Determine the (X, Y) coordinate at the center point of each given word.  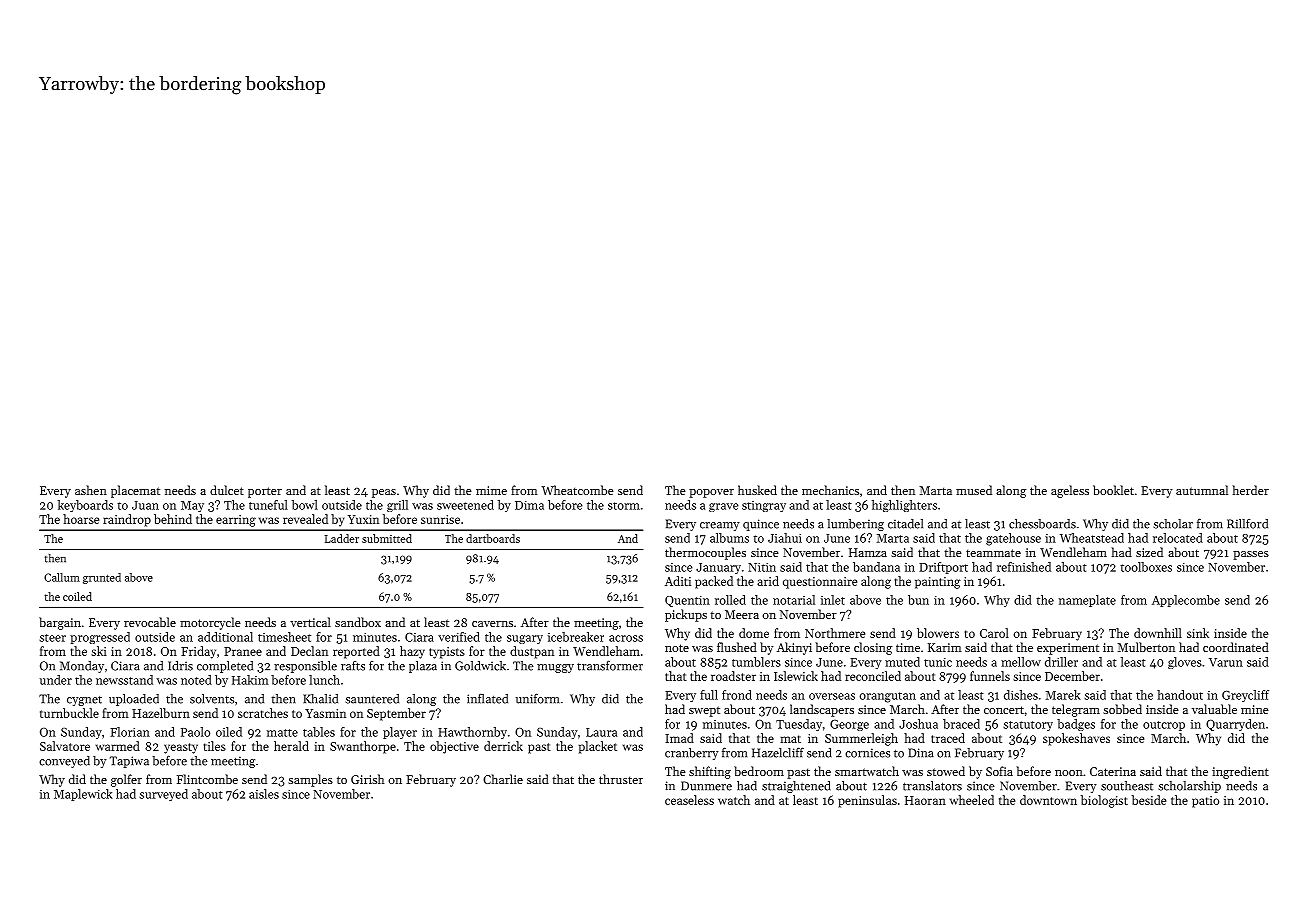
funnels (990, 676)
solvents (212, 699)
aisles (264, 794)
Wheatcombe (577, 490)
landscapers (822, 710)
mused (974, 490)
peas (384, 493)
